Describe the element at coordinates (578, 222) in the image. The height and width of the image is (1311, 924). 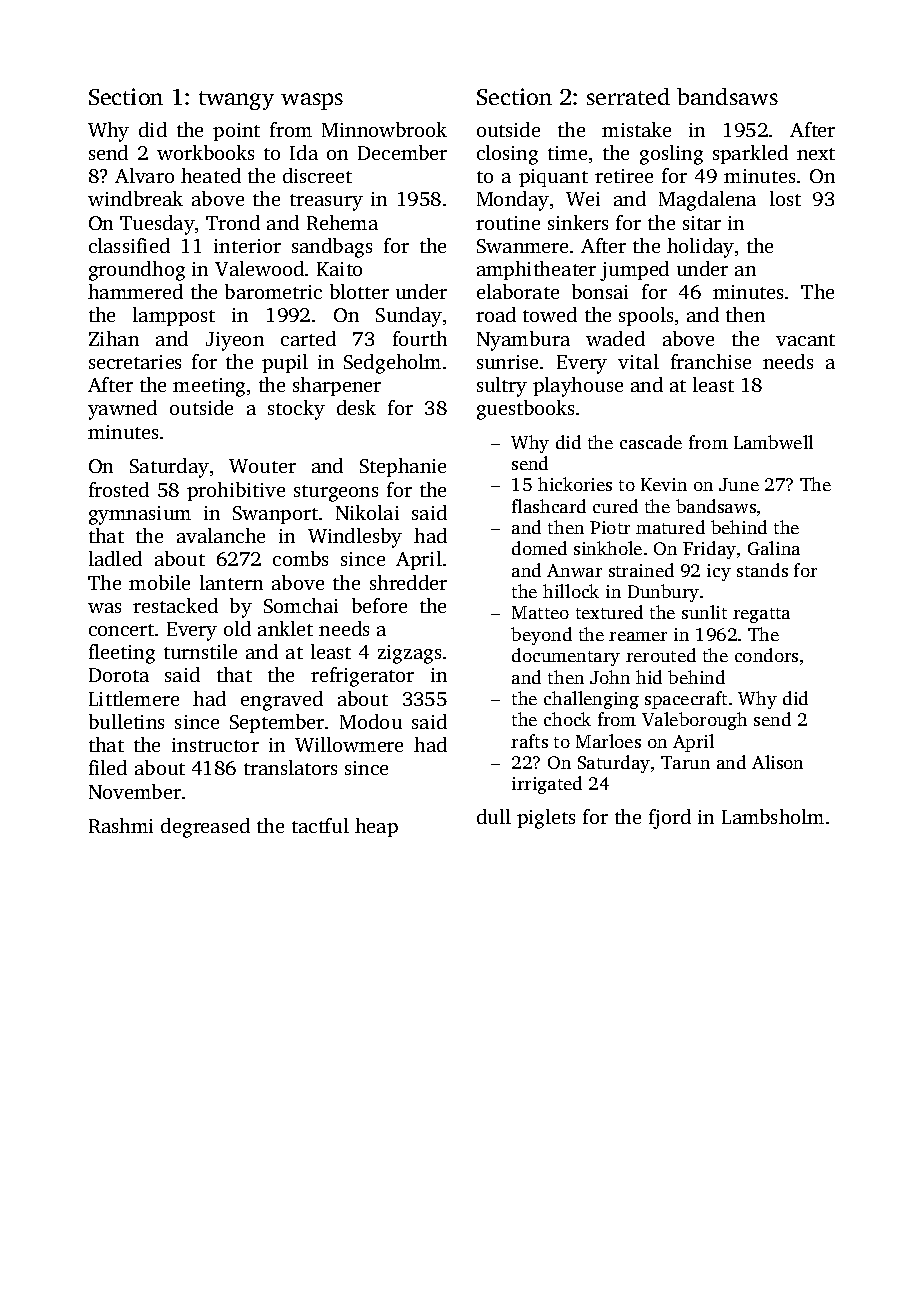
I see `sinkers` at that location.
